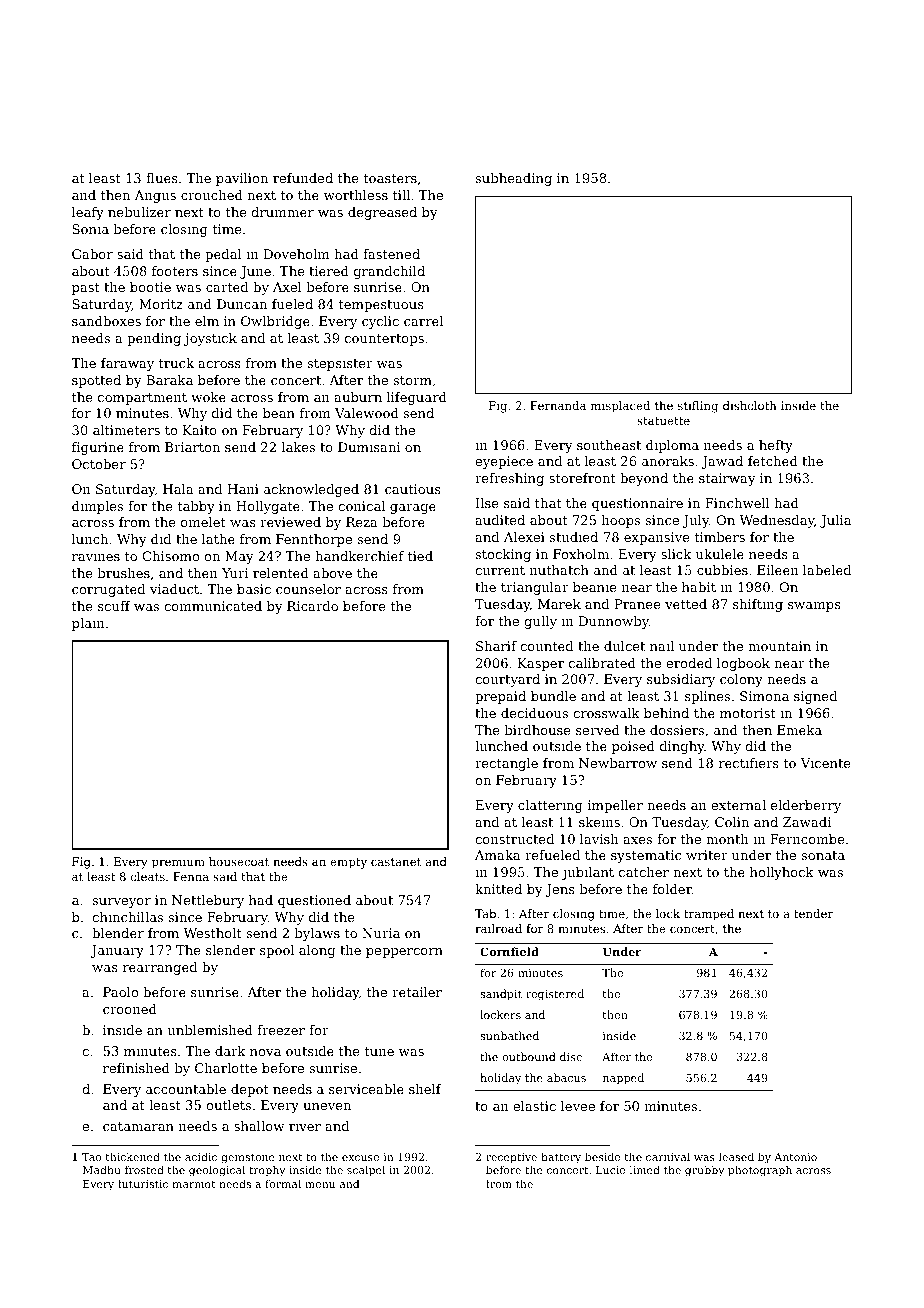 Image resolution: width=924 pixels, height=1308 pixels. Describe the element at coordinates (823, 855) in the document. I see `sonata` at that location.
